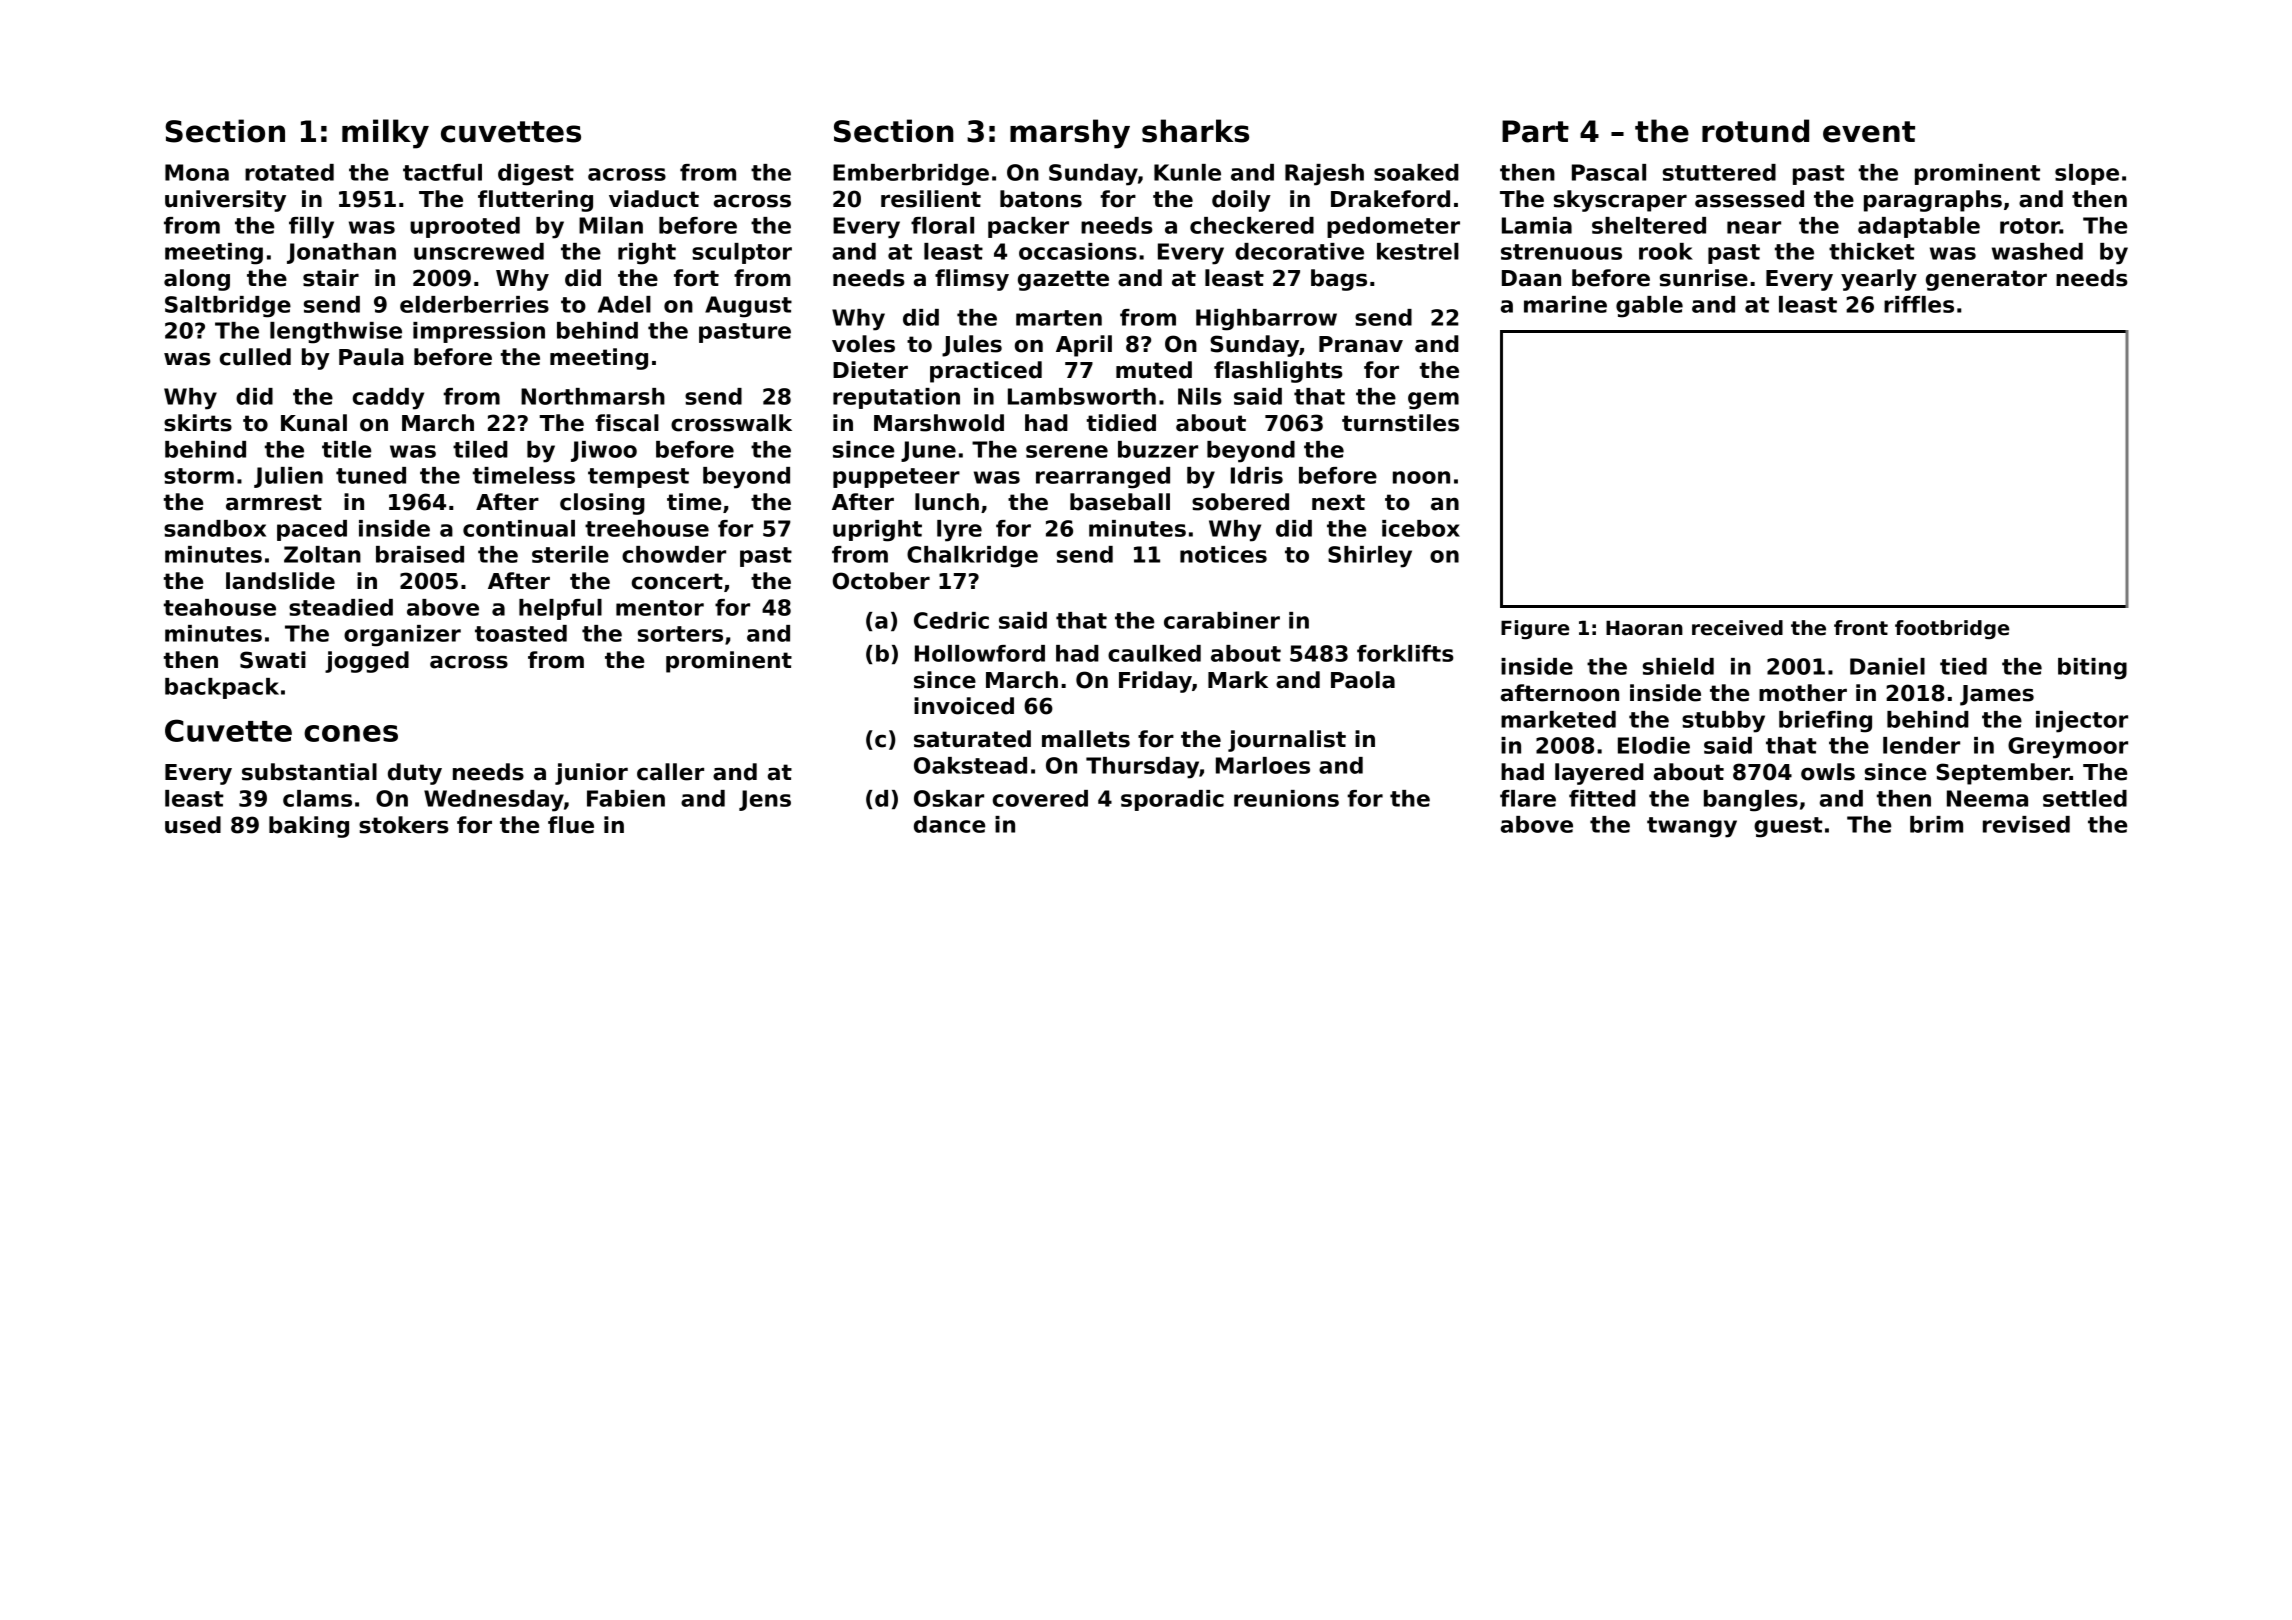  What do you see at coordinates (949, 824) in the page?
I see `dance` at bounding box center [949, 824].
